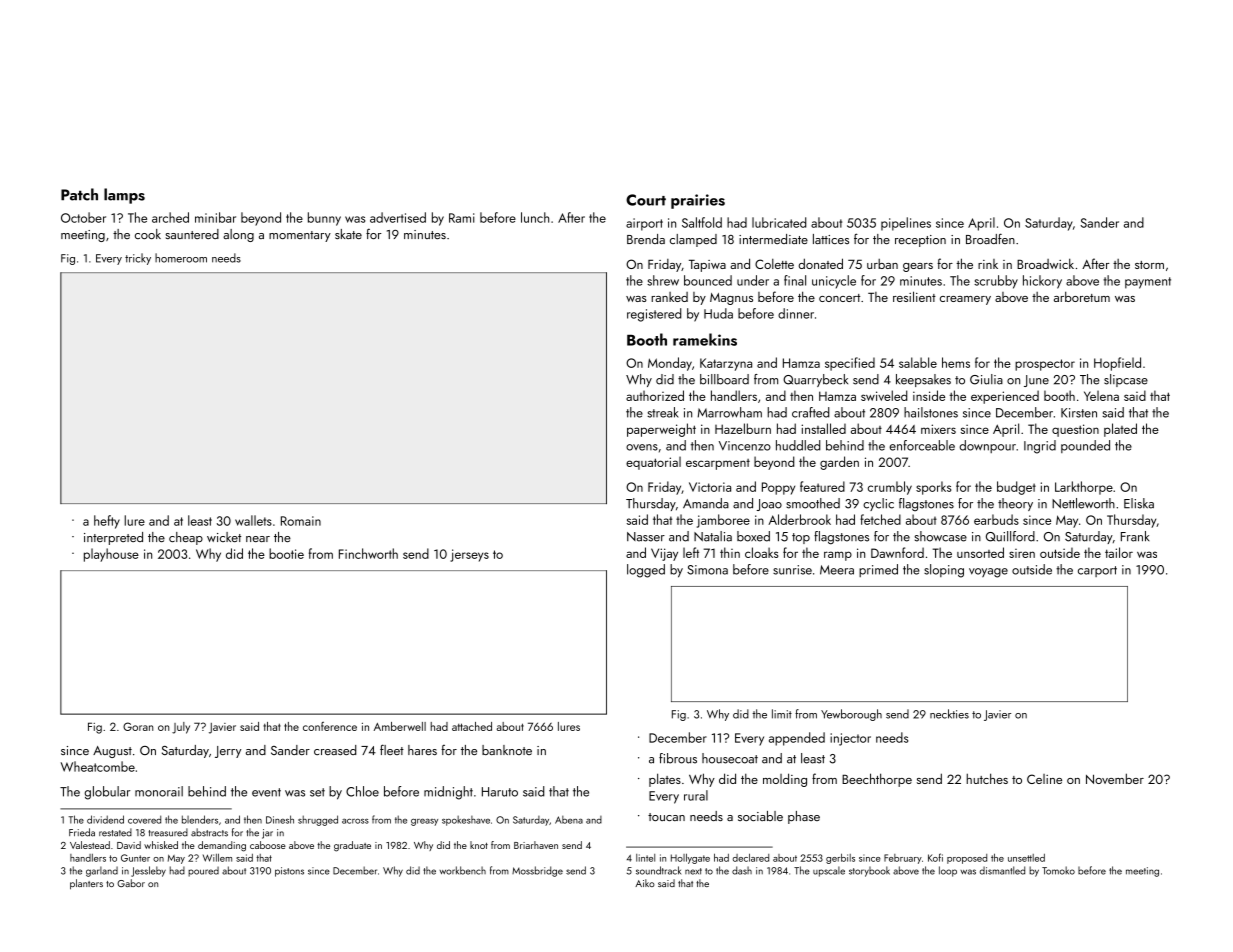  Describe the element at coordinates (655, 395) in the image. I see `authorized` at that location.
